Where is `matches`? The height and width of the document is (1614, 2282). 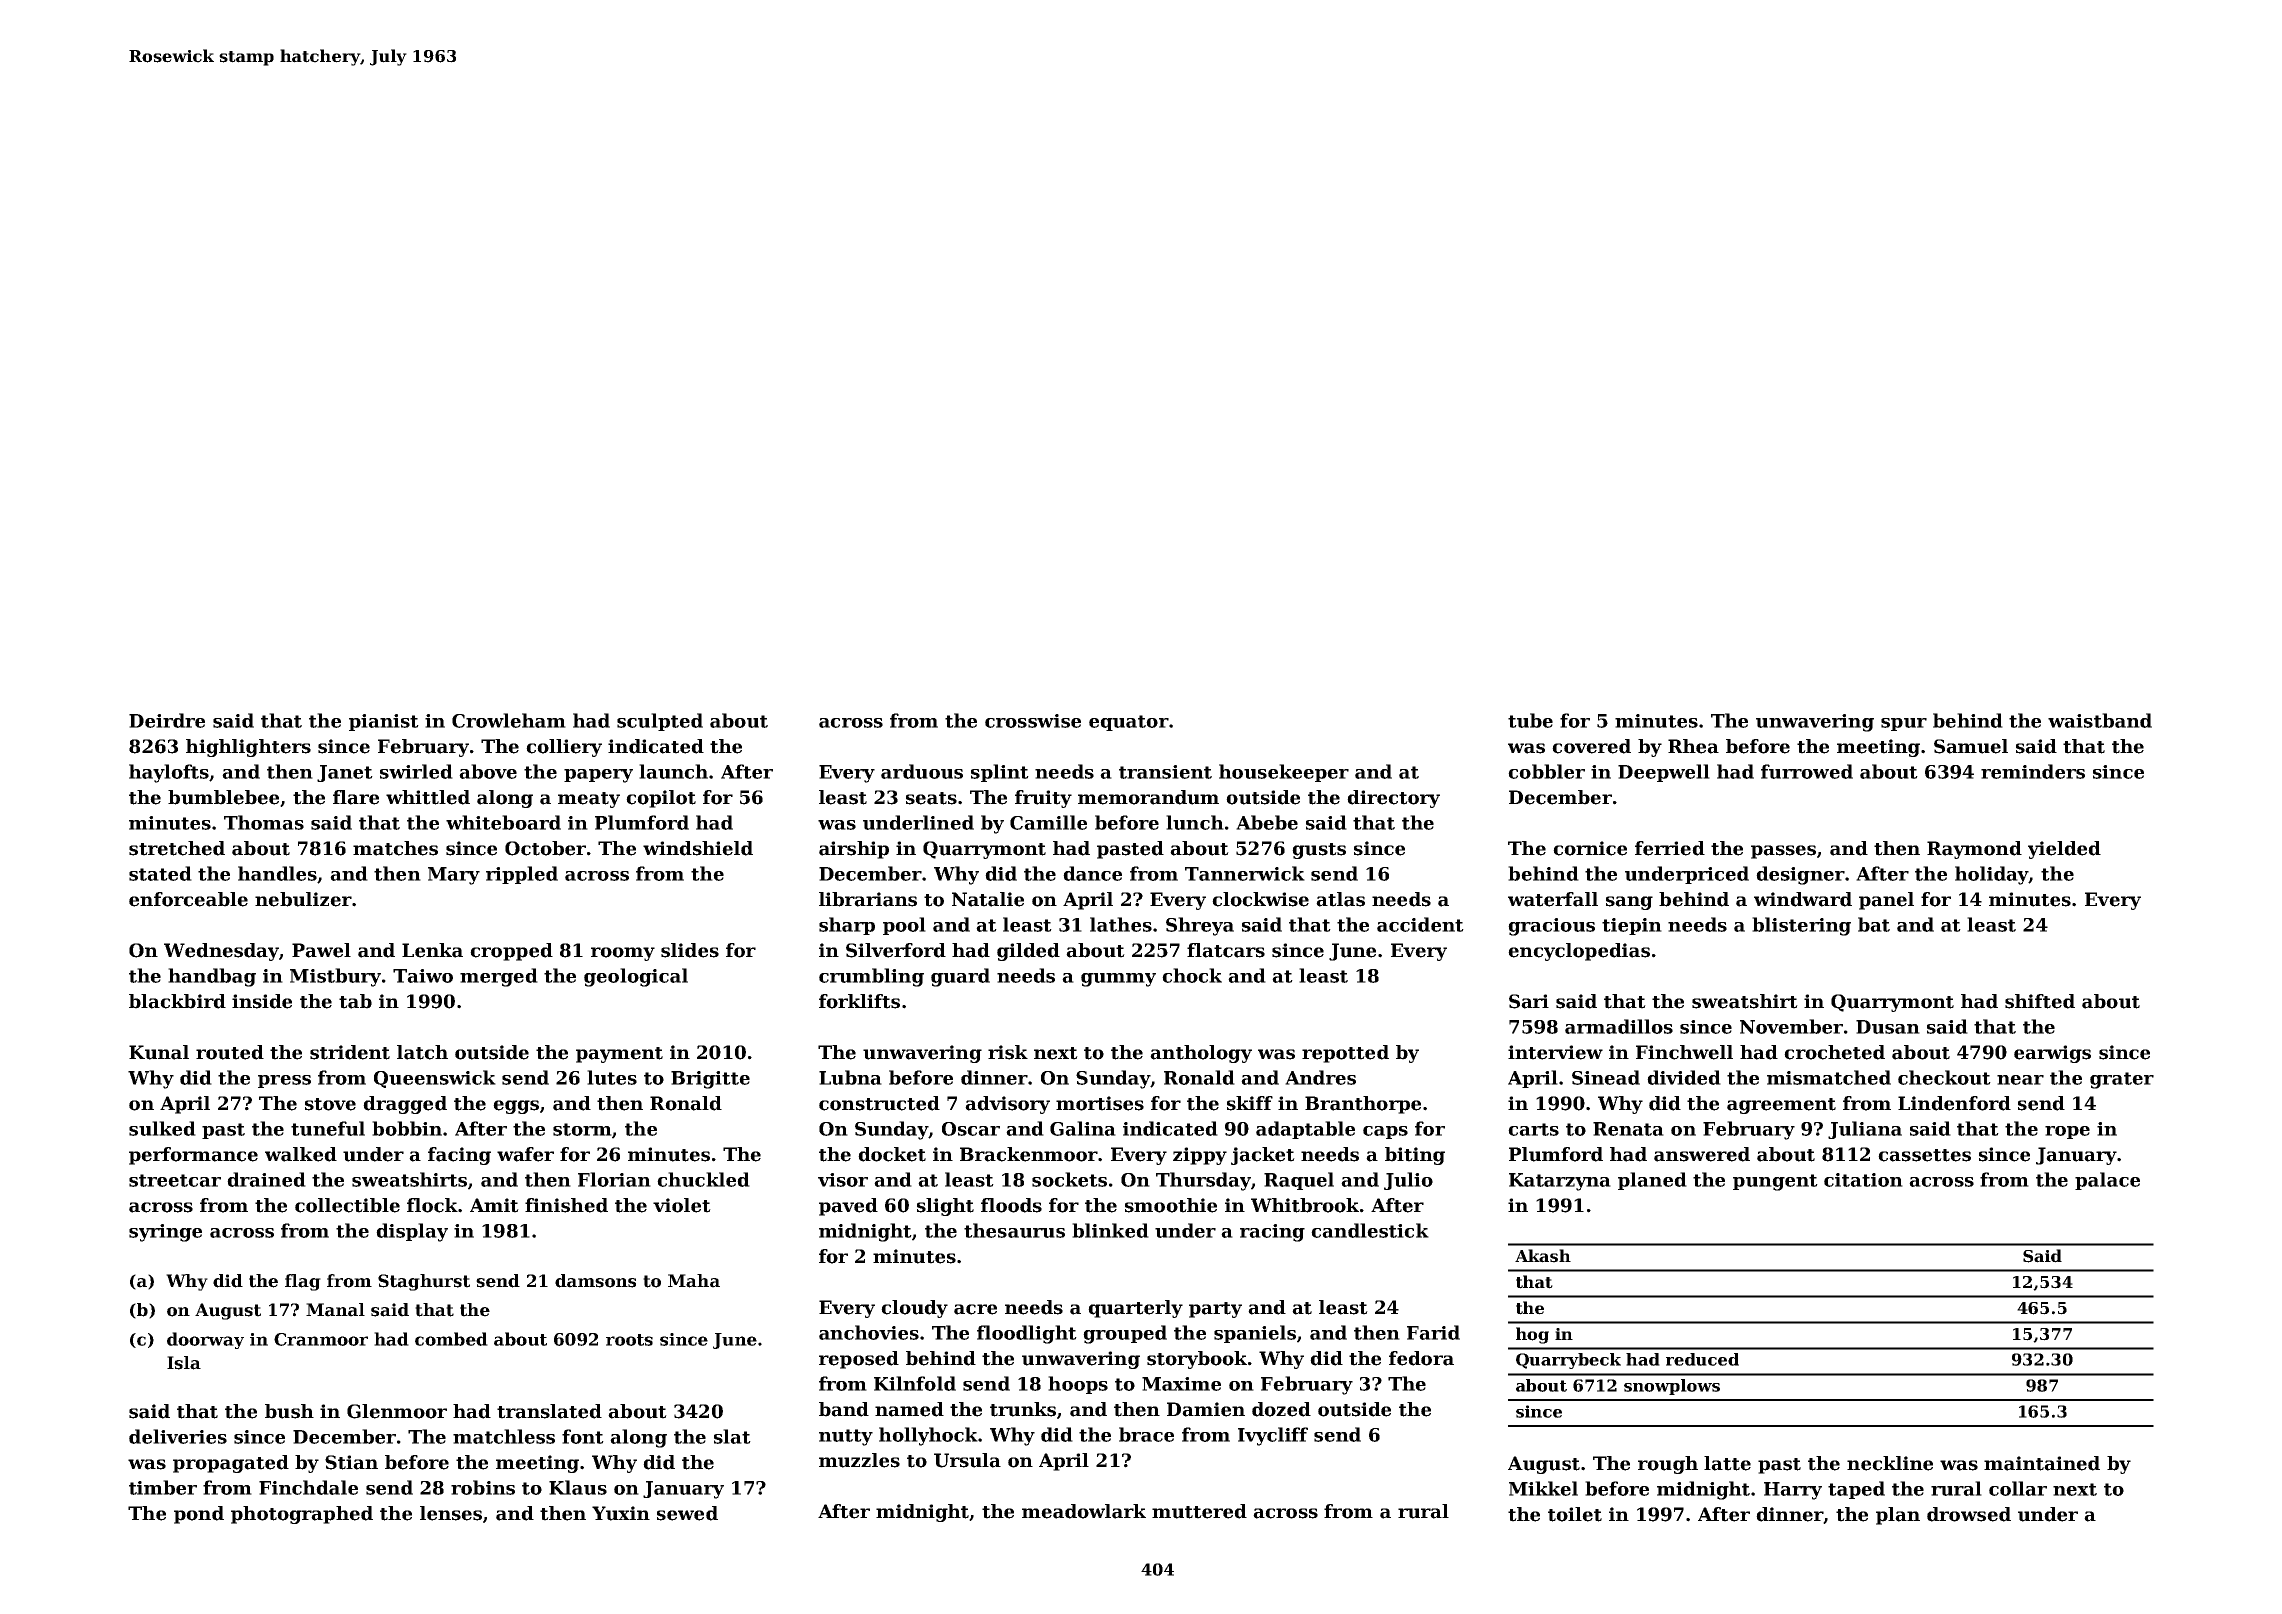 matches is located at coordinates (395, 848).
